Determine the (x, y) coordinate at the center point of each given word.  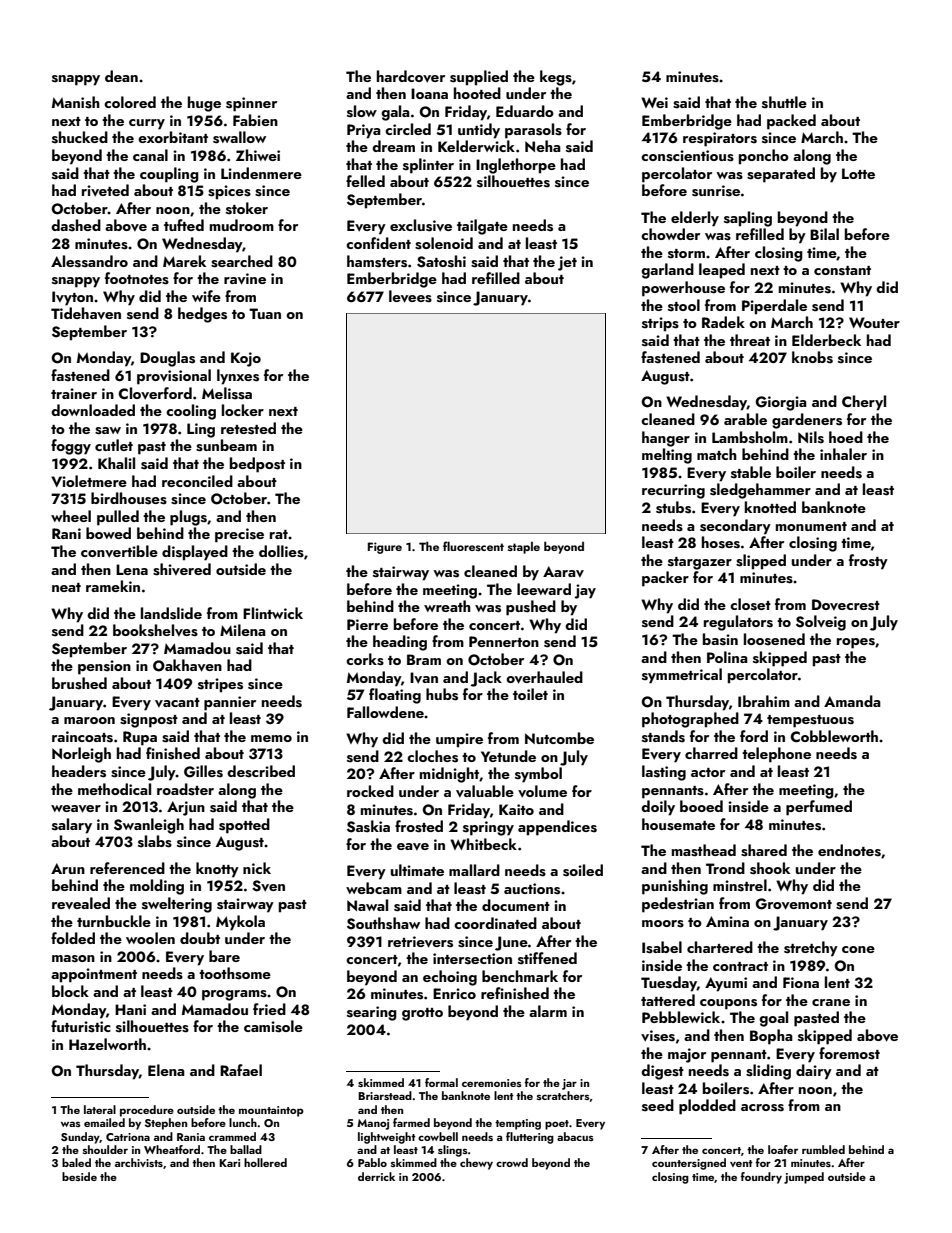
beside (79, 1176)
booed (701, 806)
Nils (811, 437)
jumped (804, 1178)
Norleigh (81, 755)
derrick (376, 1176)
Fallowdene (385, 712)
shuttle (784, 102)
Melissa (227, 393)
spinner (251, 104)
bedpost (257, 465)
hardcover (411, 76)
